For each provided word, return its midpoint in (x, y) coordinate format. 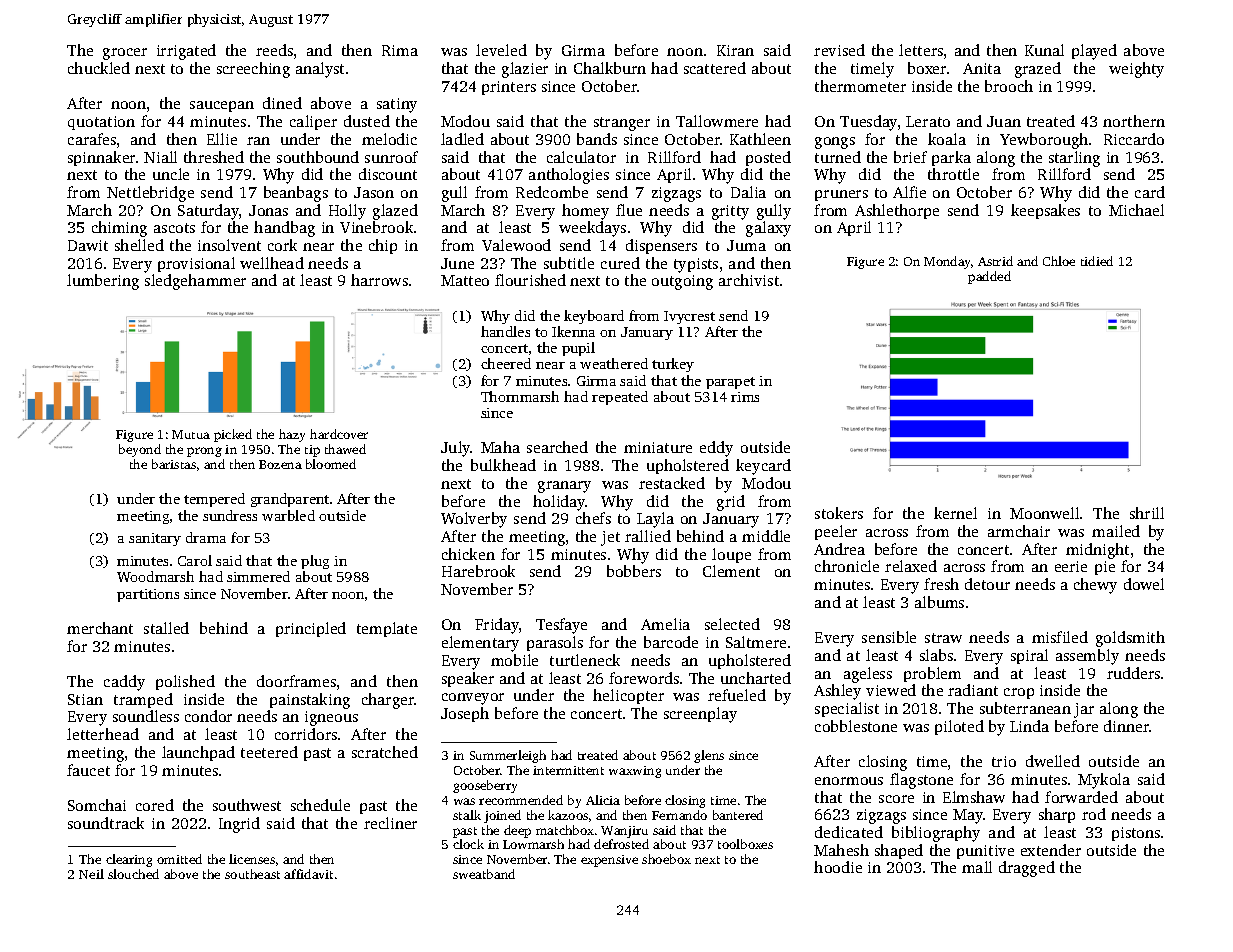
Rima (400, 50)
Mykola (1104, 781)
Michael (1136, 210)
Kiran (735, 50)
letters (921, 50)
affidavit (308, 874)
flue (629, 210)
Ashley (837, 692)
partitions (148, 595)
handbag (284, 229)
